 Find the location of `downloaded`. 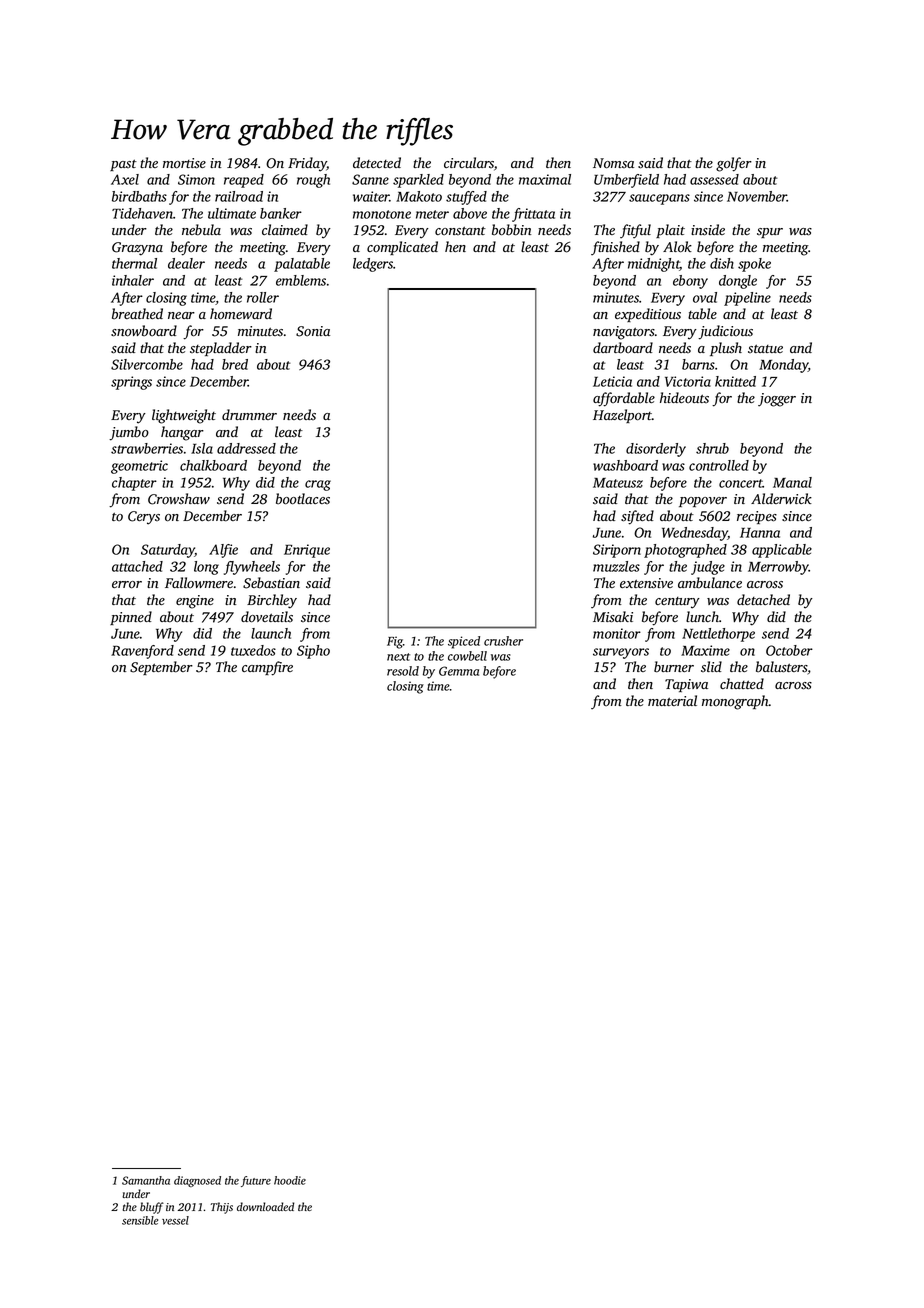

downloaded is located at coordinates (265, 1206).
